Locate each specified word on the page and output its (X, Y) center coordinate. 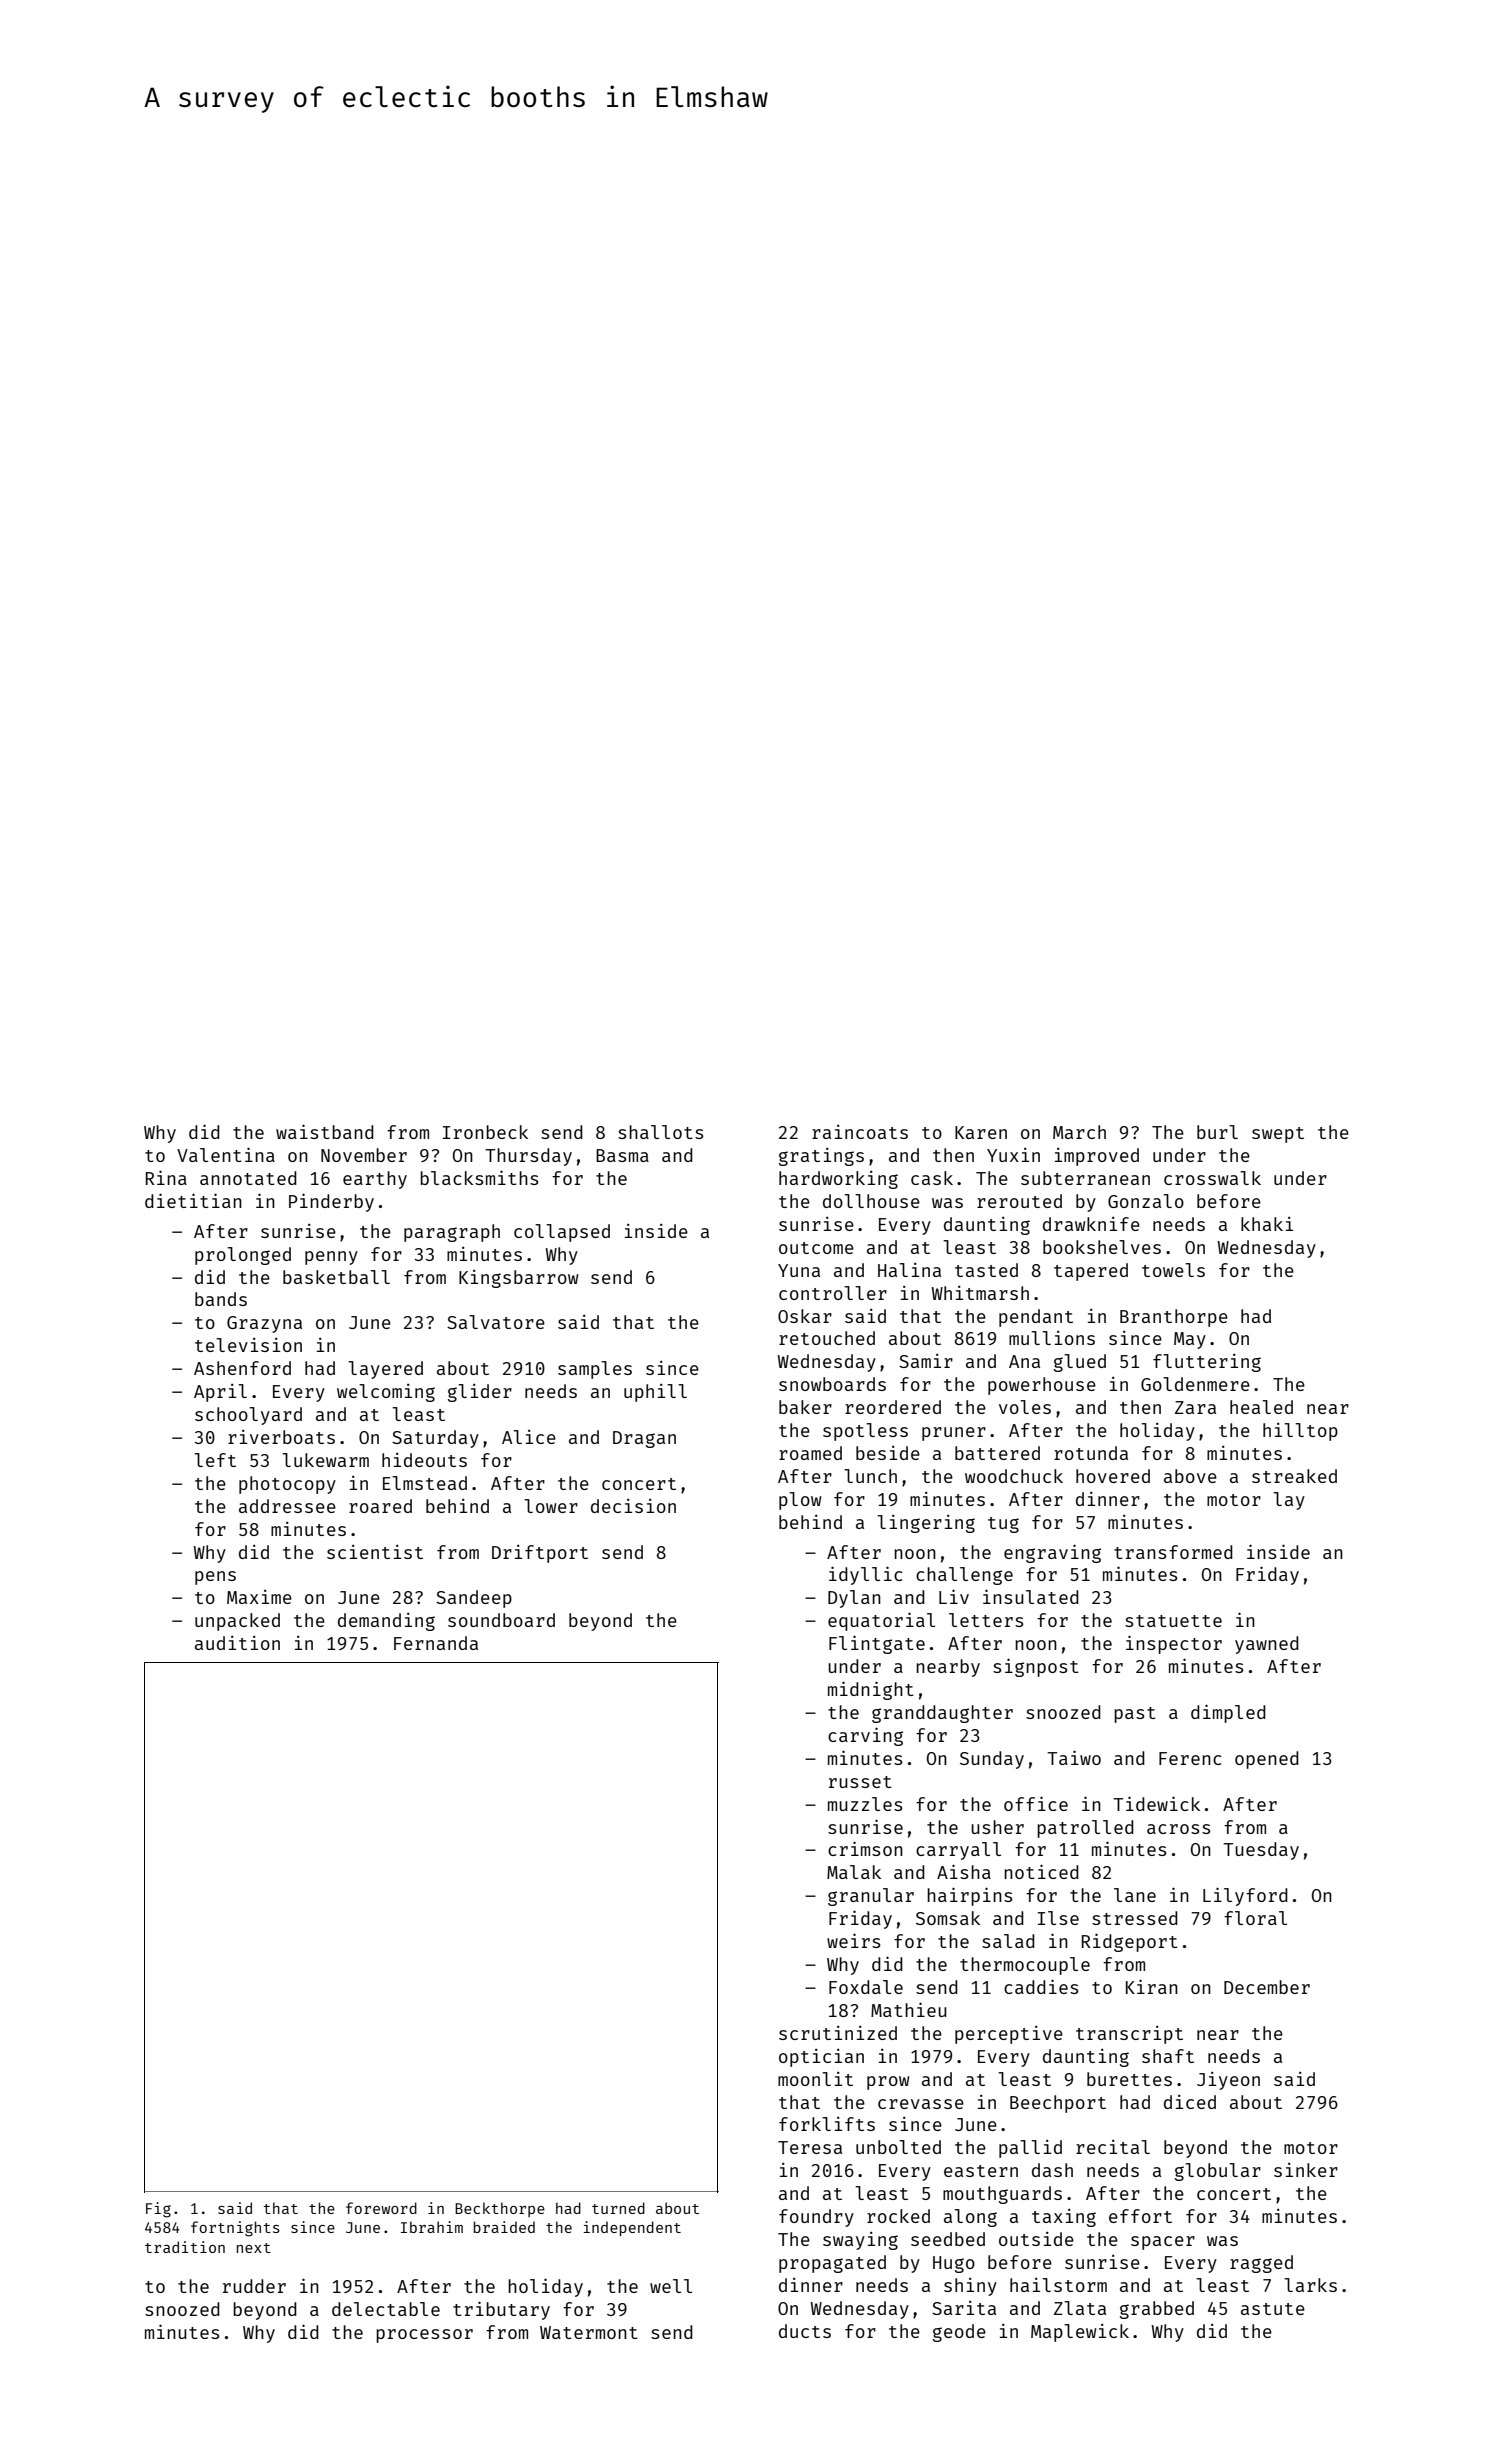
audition (237, 1643)
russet (860, 1782)
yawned (1267, 1645)
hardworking (838, 1180)
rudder (254, 2286)
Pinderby (331, 1202)
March (1079, 1132)
